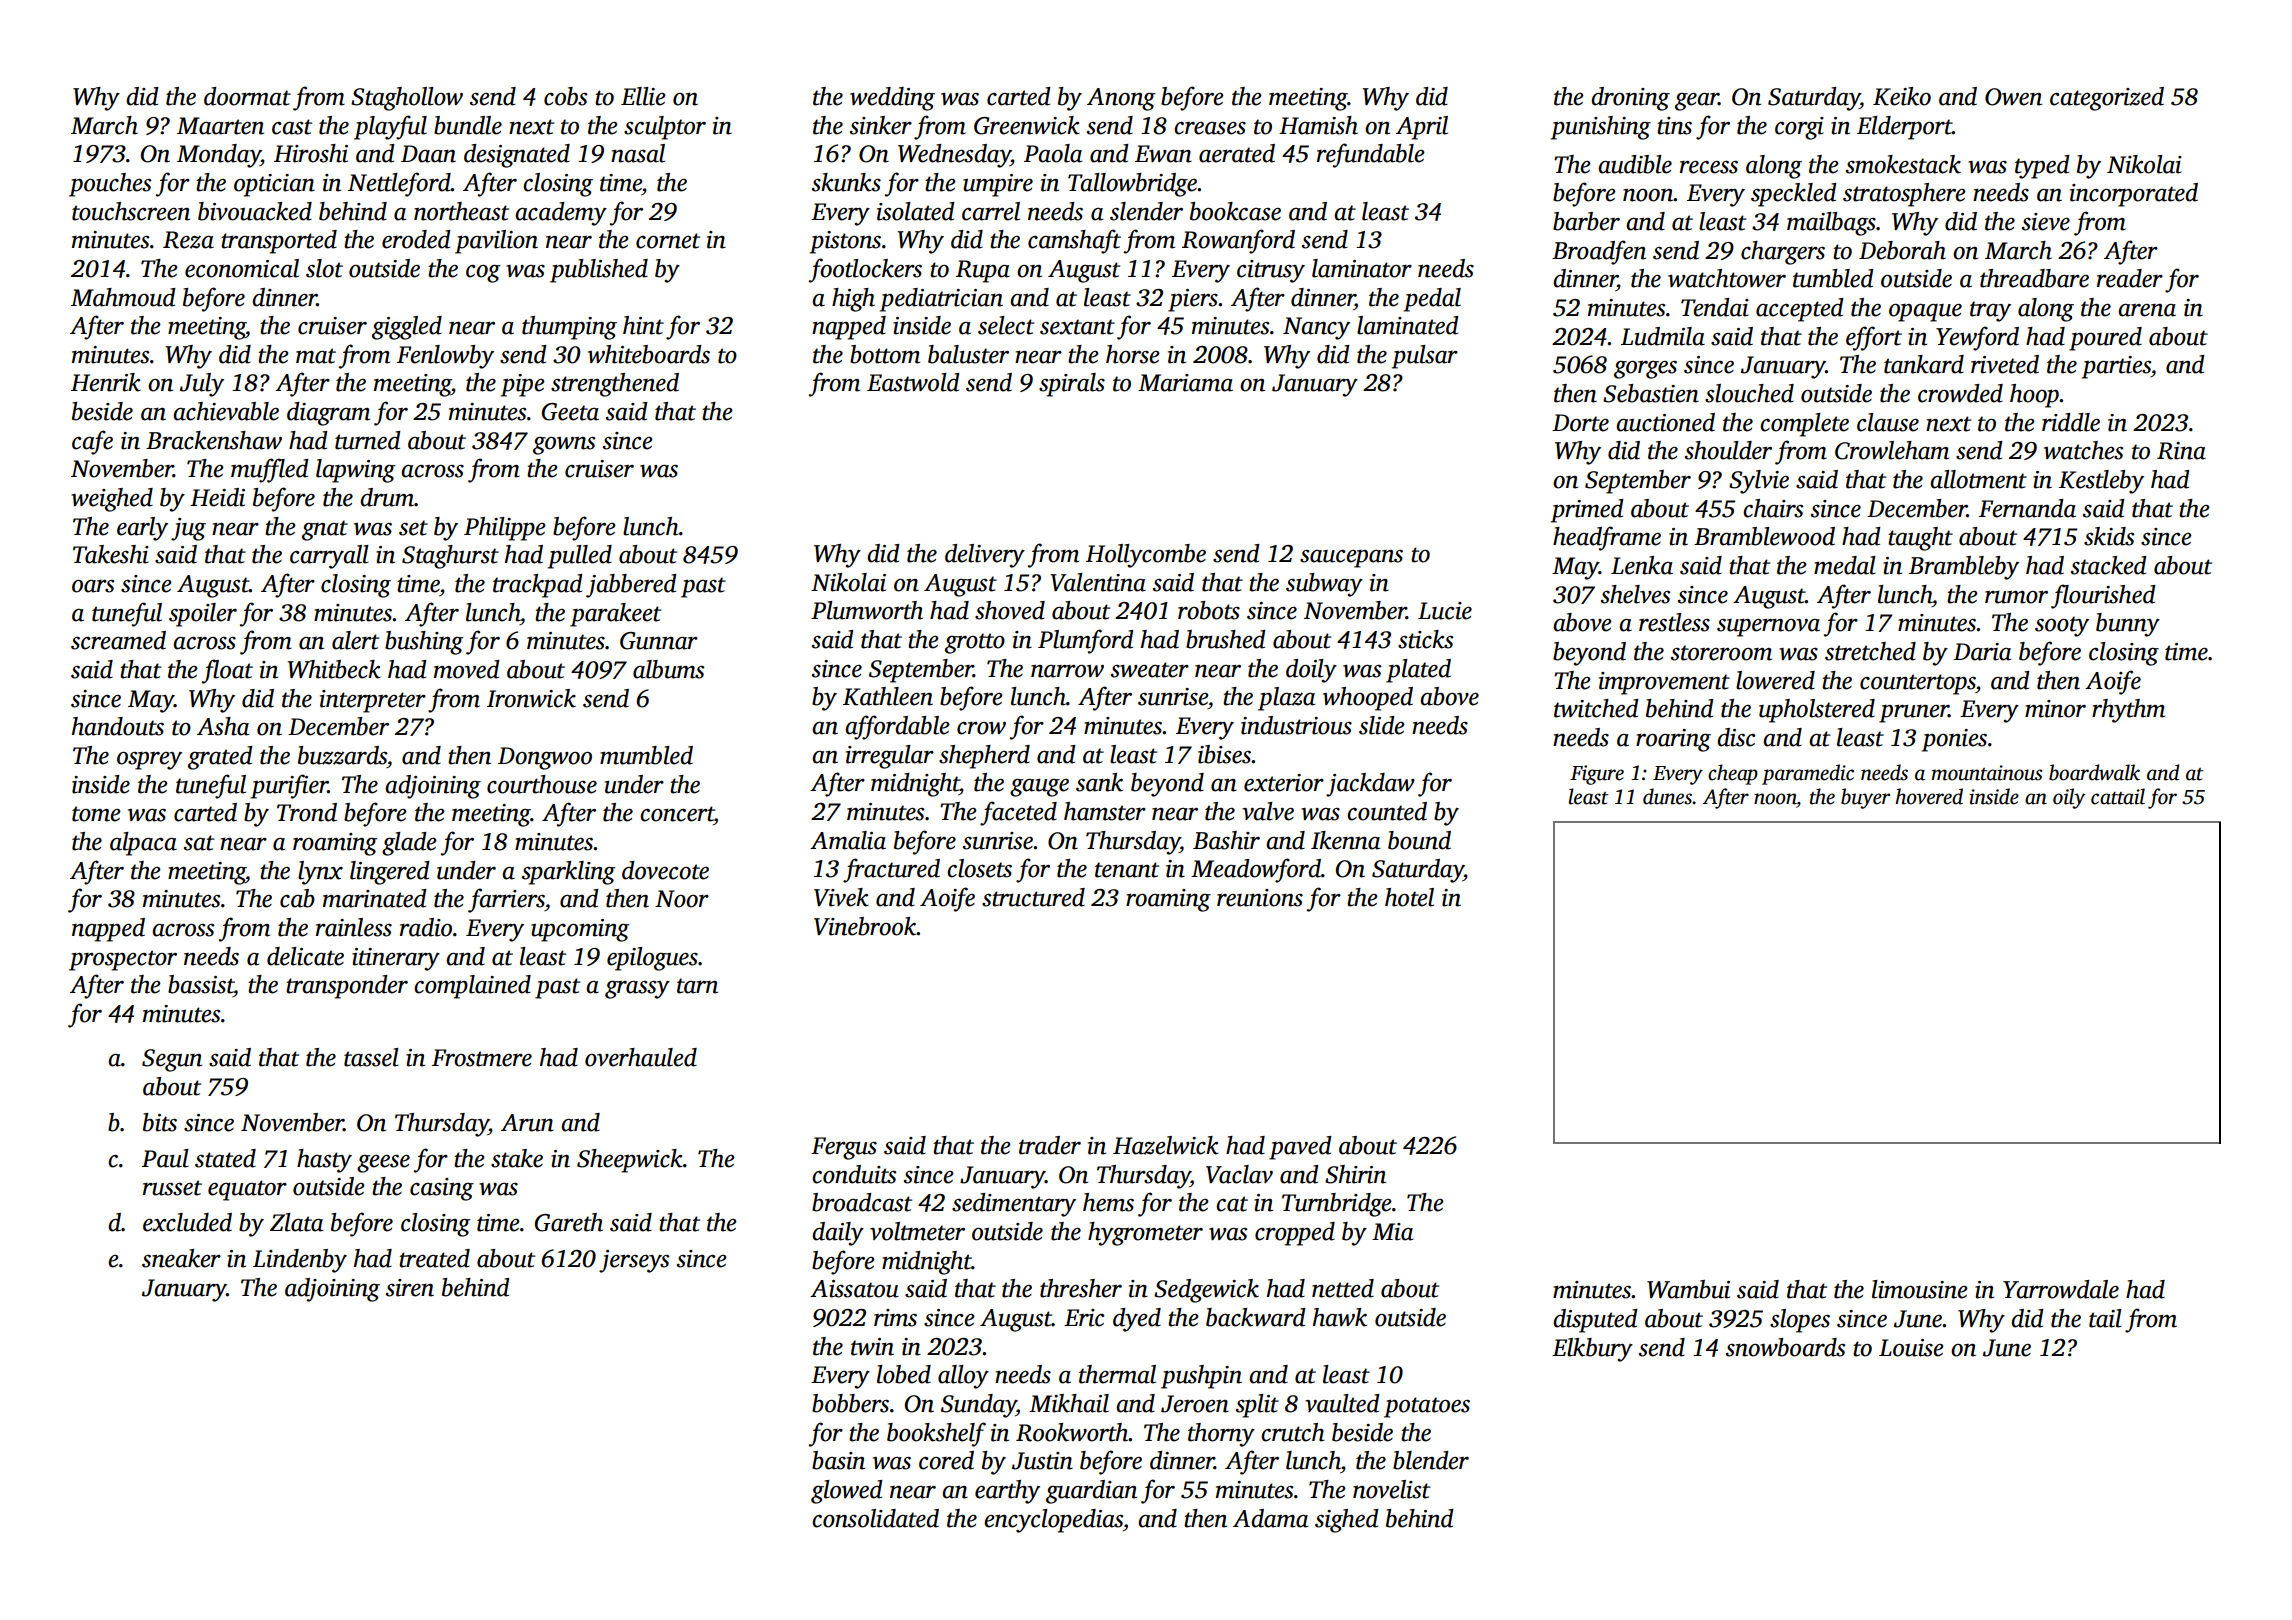 Image resolution: width=2292 pixels, height=1620 pixels. What do you see at coordinates (1293, 1432) in the screenshot?
I see `crutch` at bounding box center [1293, 1432].
